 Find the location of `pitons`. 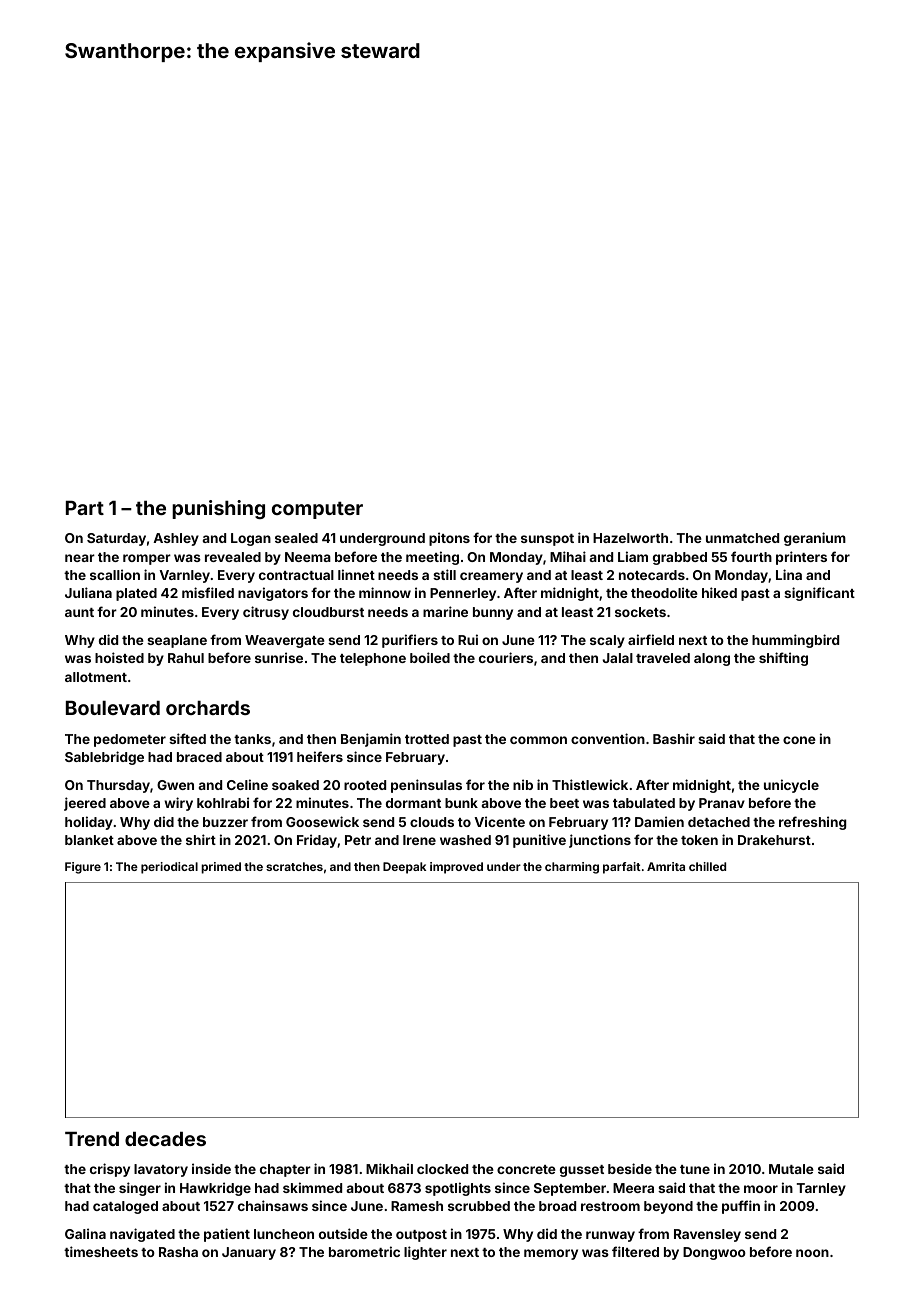

pitons is located at coordinates (449, 539).
